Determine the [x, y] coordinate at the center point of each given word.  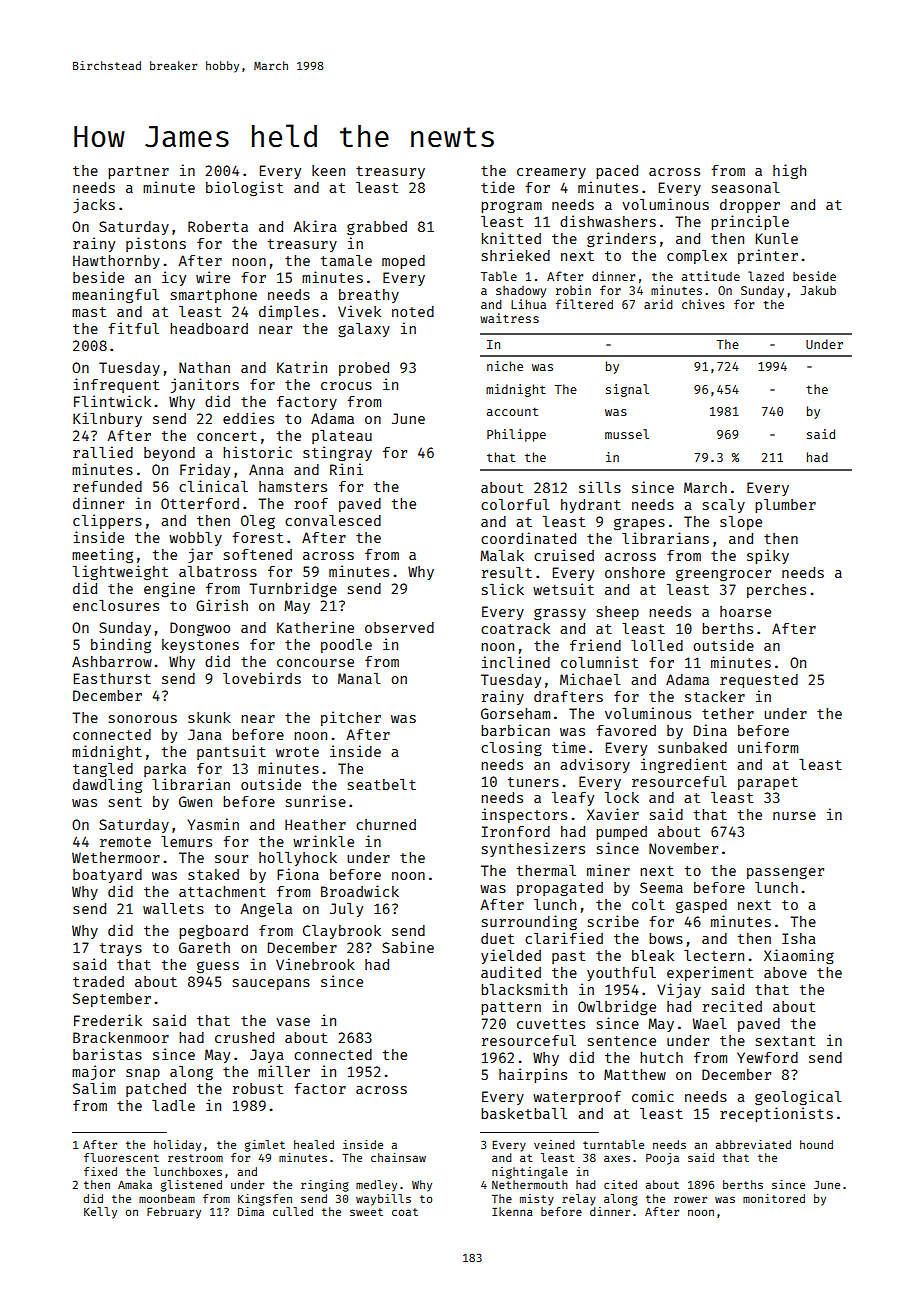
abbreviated [753, 1144]
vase [293, 1022]
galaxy [364, 330]
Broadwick [360, 891]
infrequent [116, 385]
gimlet [265, 1146]
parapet [768, 783]
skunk [209, 717]
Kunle [777, 238]
